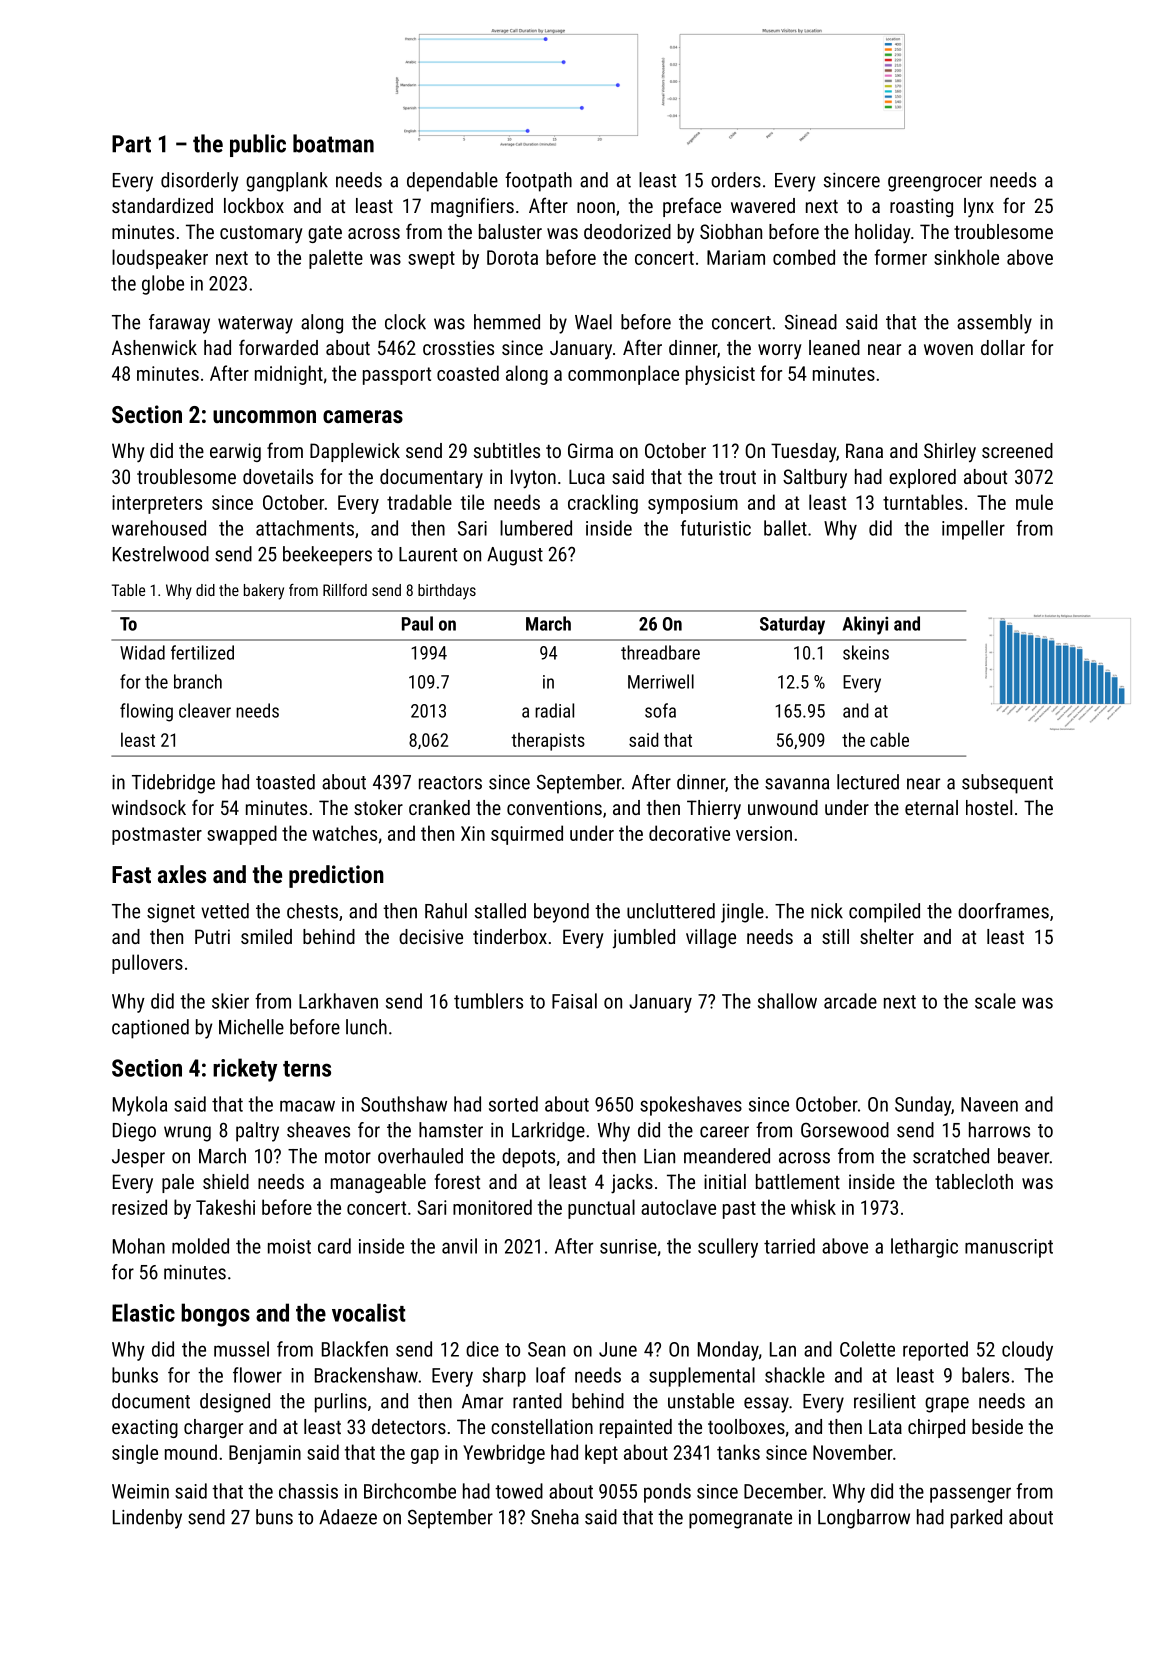  What do you see at coordinates (147, 1519) in the screenshot?
I see `Lindenby` at bounding box center [147, 1519].
